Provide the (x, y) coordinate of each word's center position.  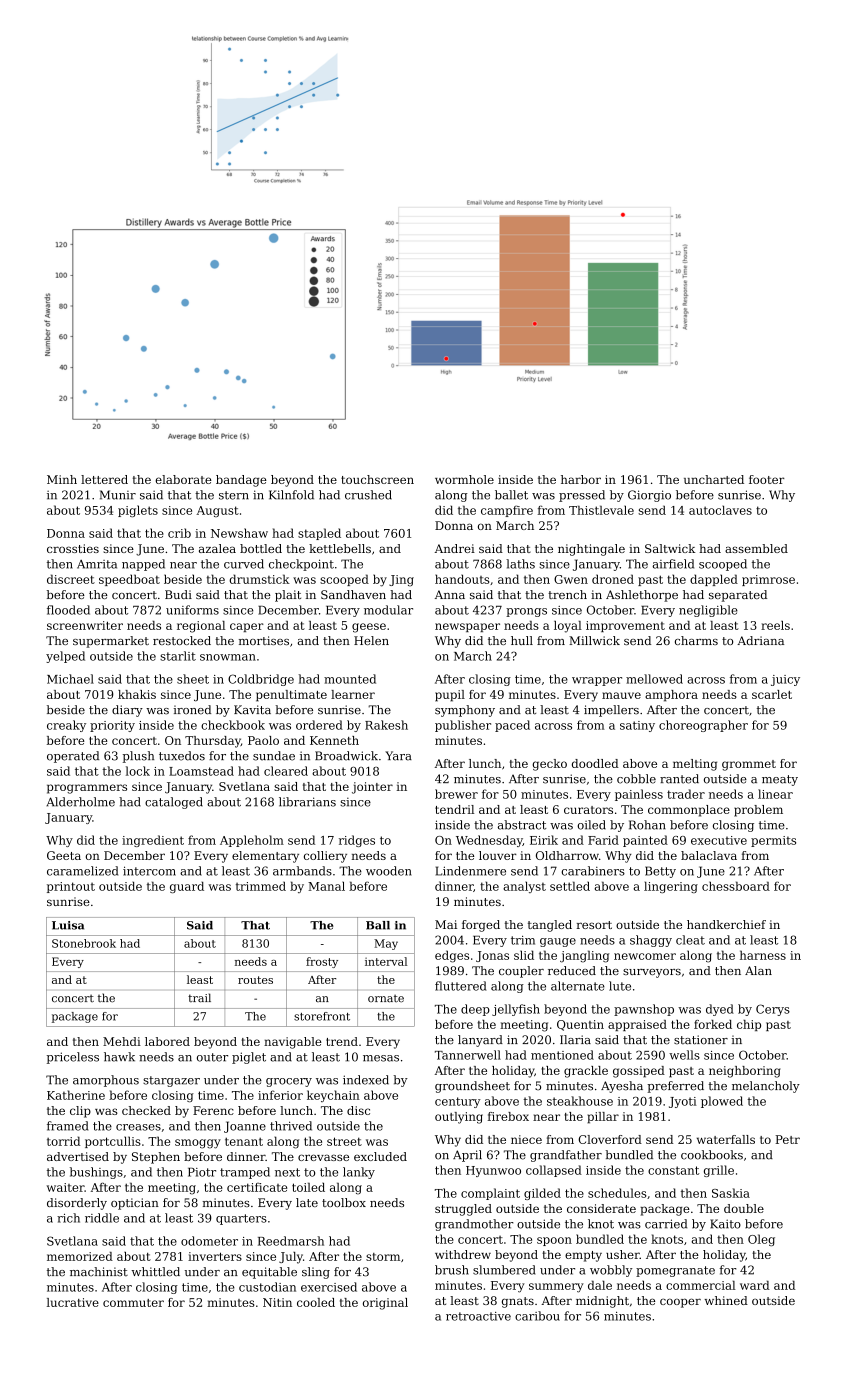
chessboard (736, 886)
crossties (73, 548)
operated (73, 757)
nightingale (591, 550)
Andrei (455, 548)
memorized (80, 1256)
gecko (549, 765)
